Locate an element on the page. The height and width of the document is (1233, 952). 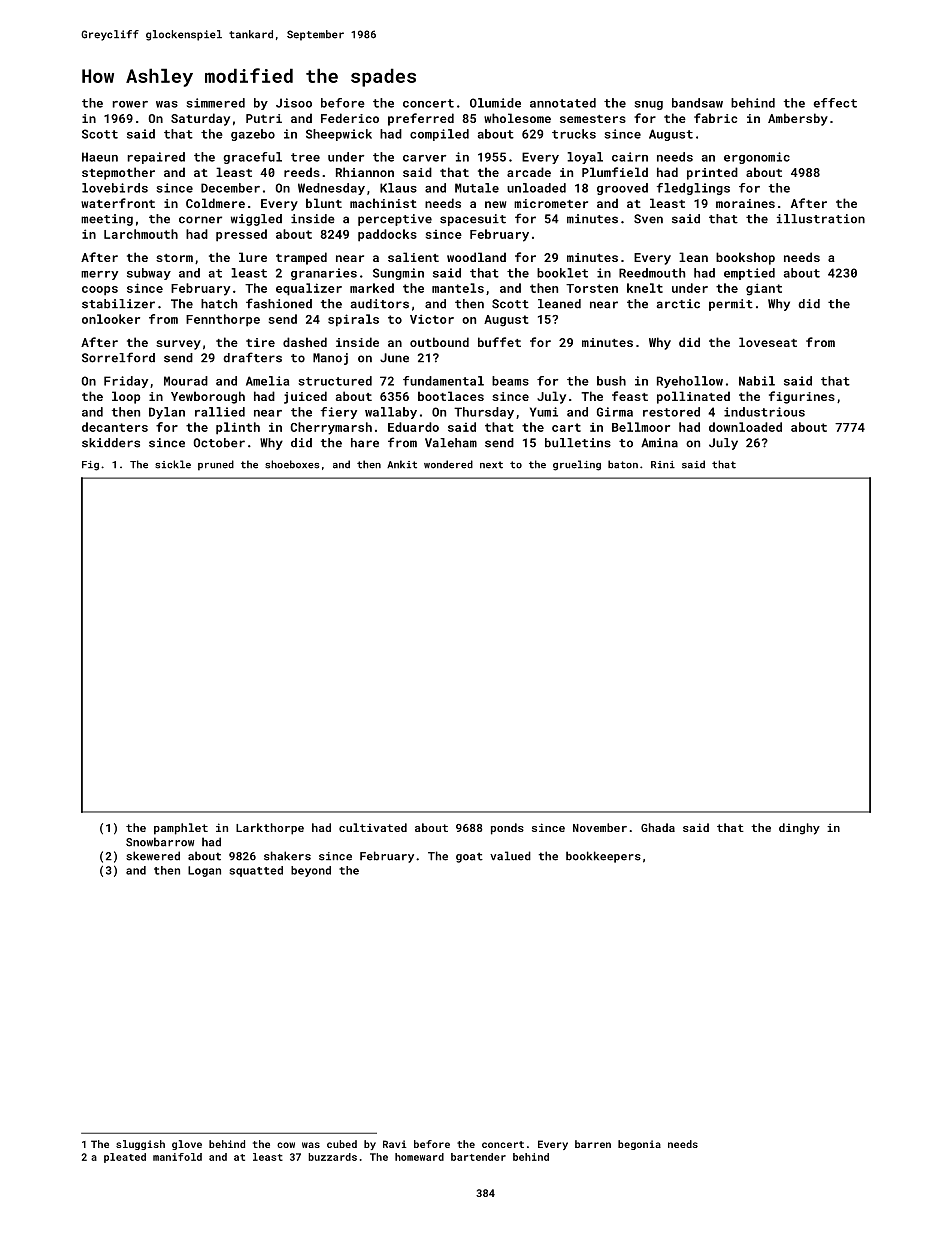
rower is located at coordinates (130, 104).
